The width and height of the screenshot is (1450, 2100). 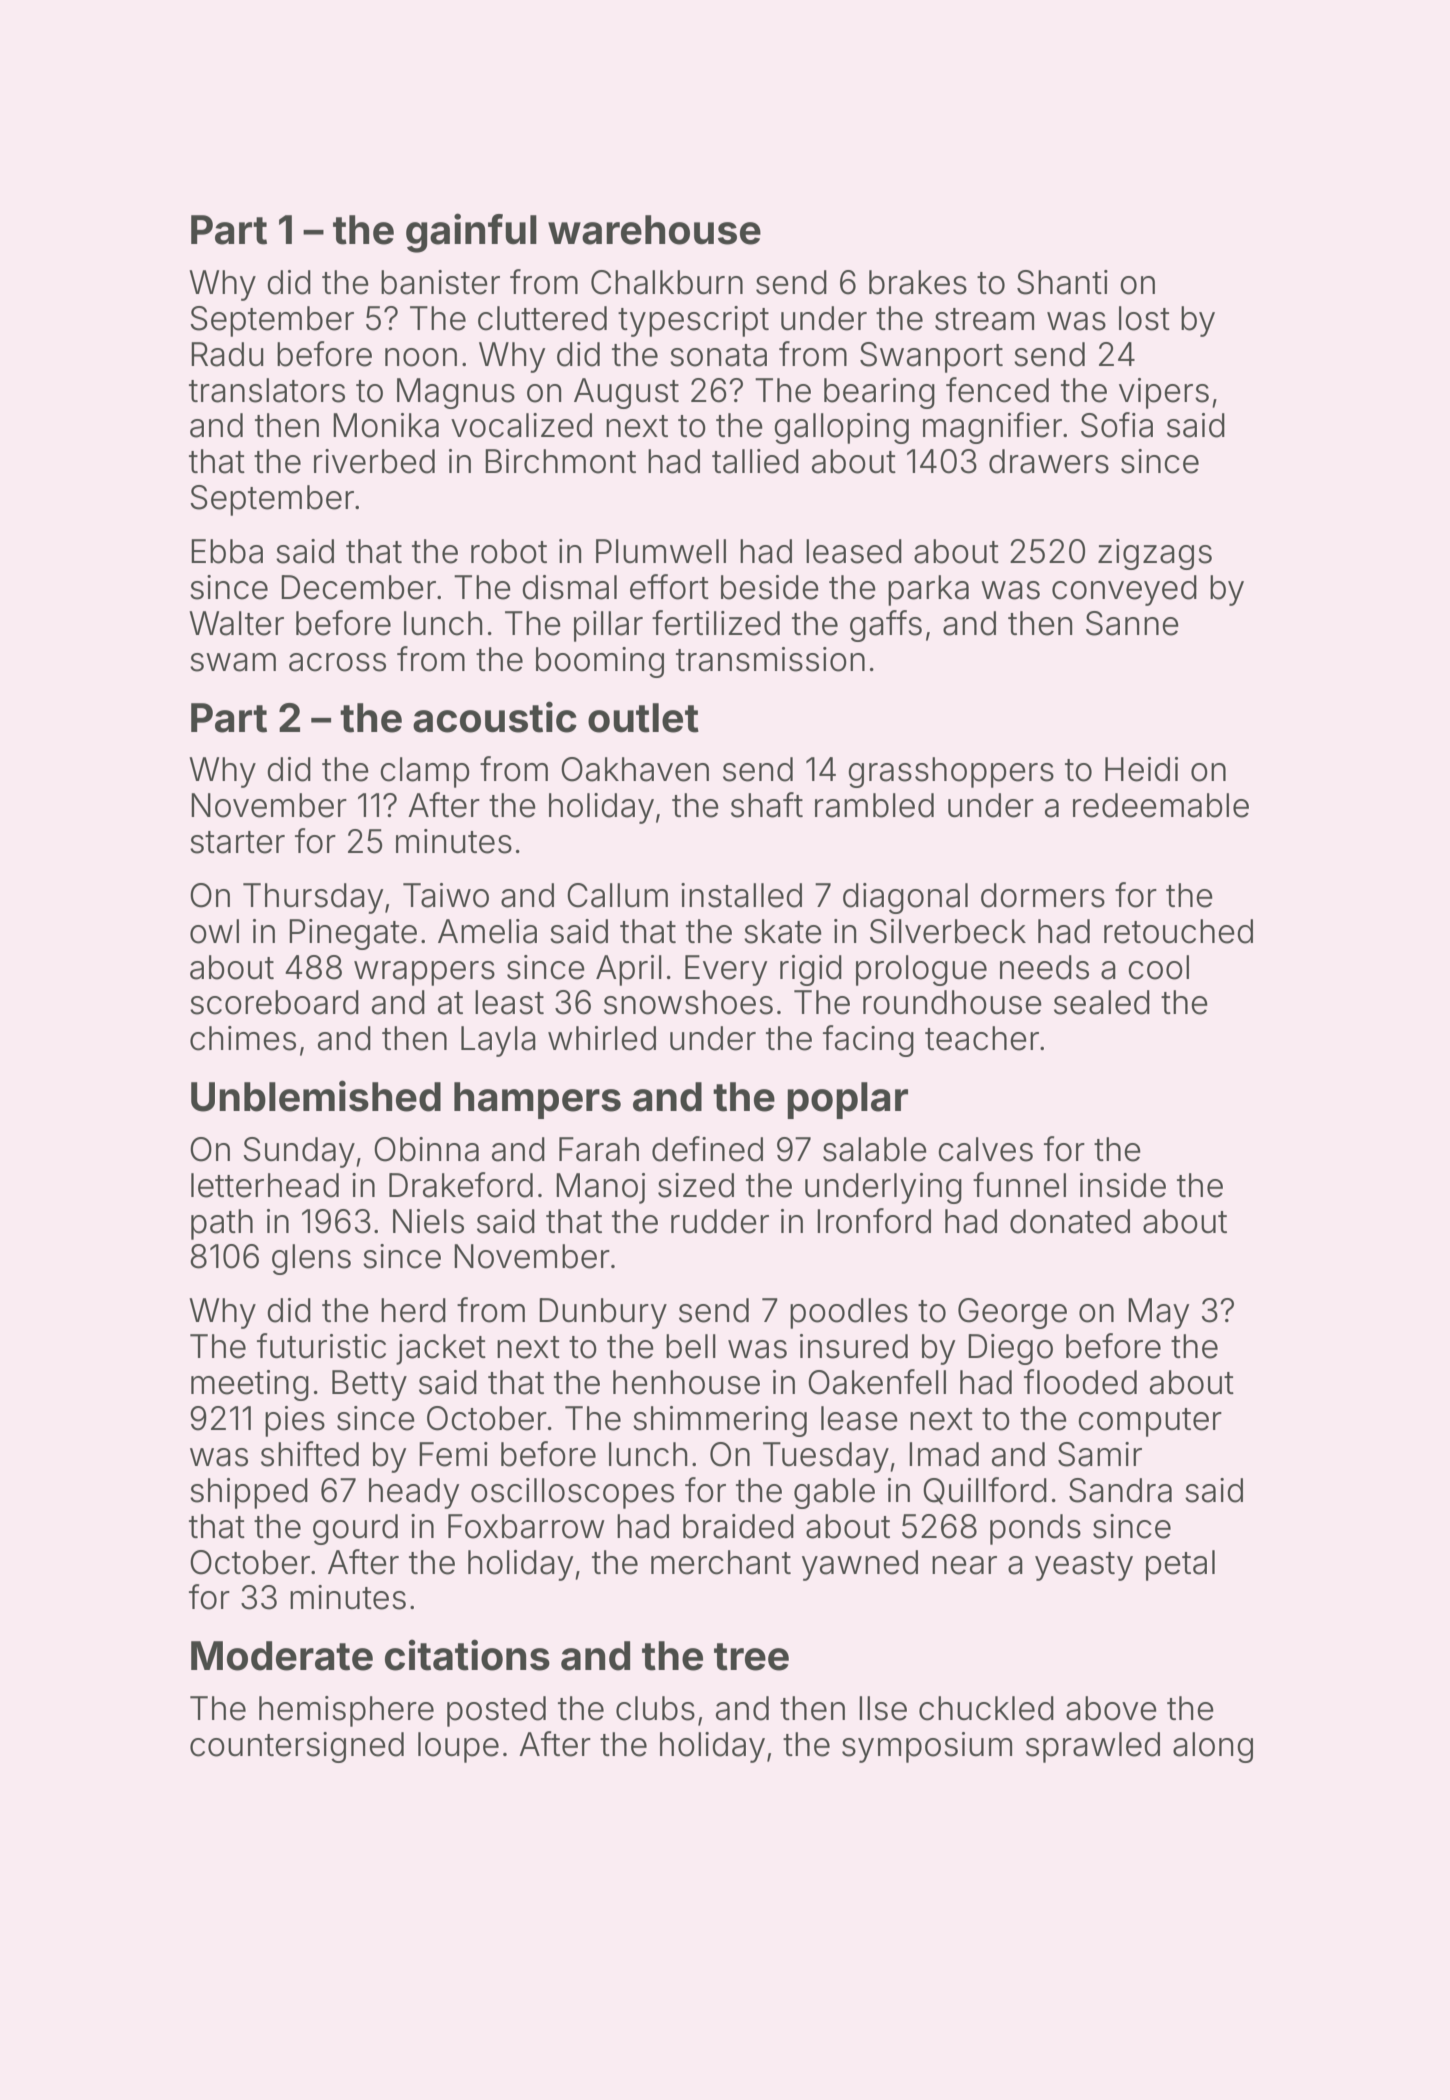 What do you see at coordinates (1158, 1313) in the screenshot?
I see `May` at bounding box center [1158, 1313].
